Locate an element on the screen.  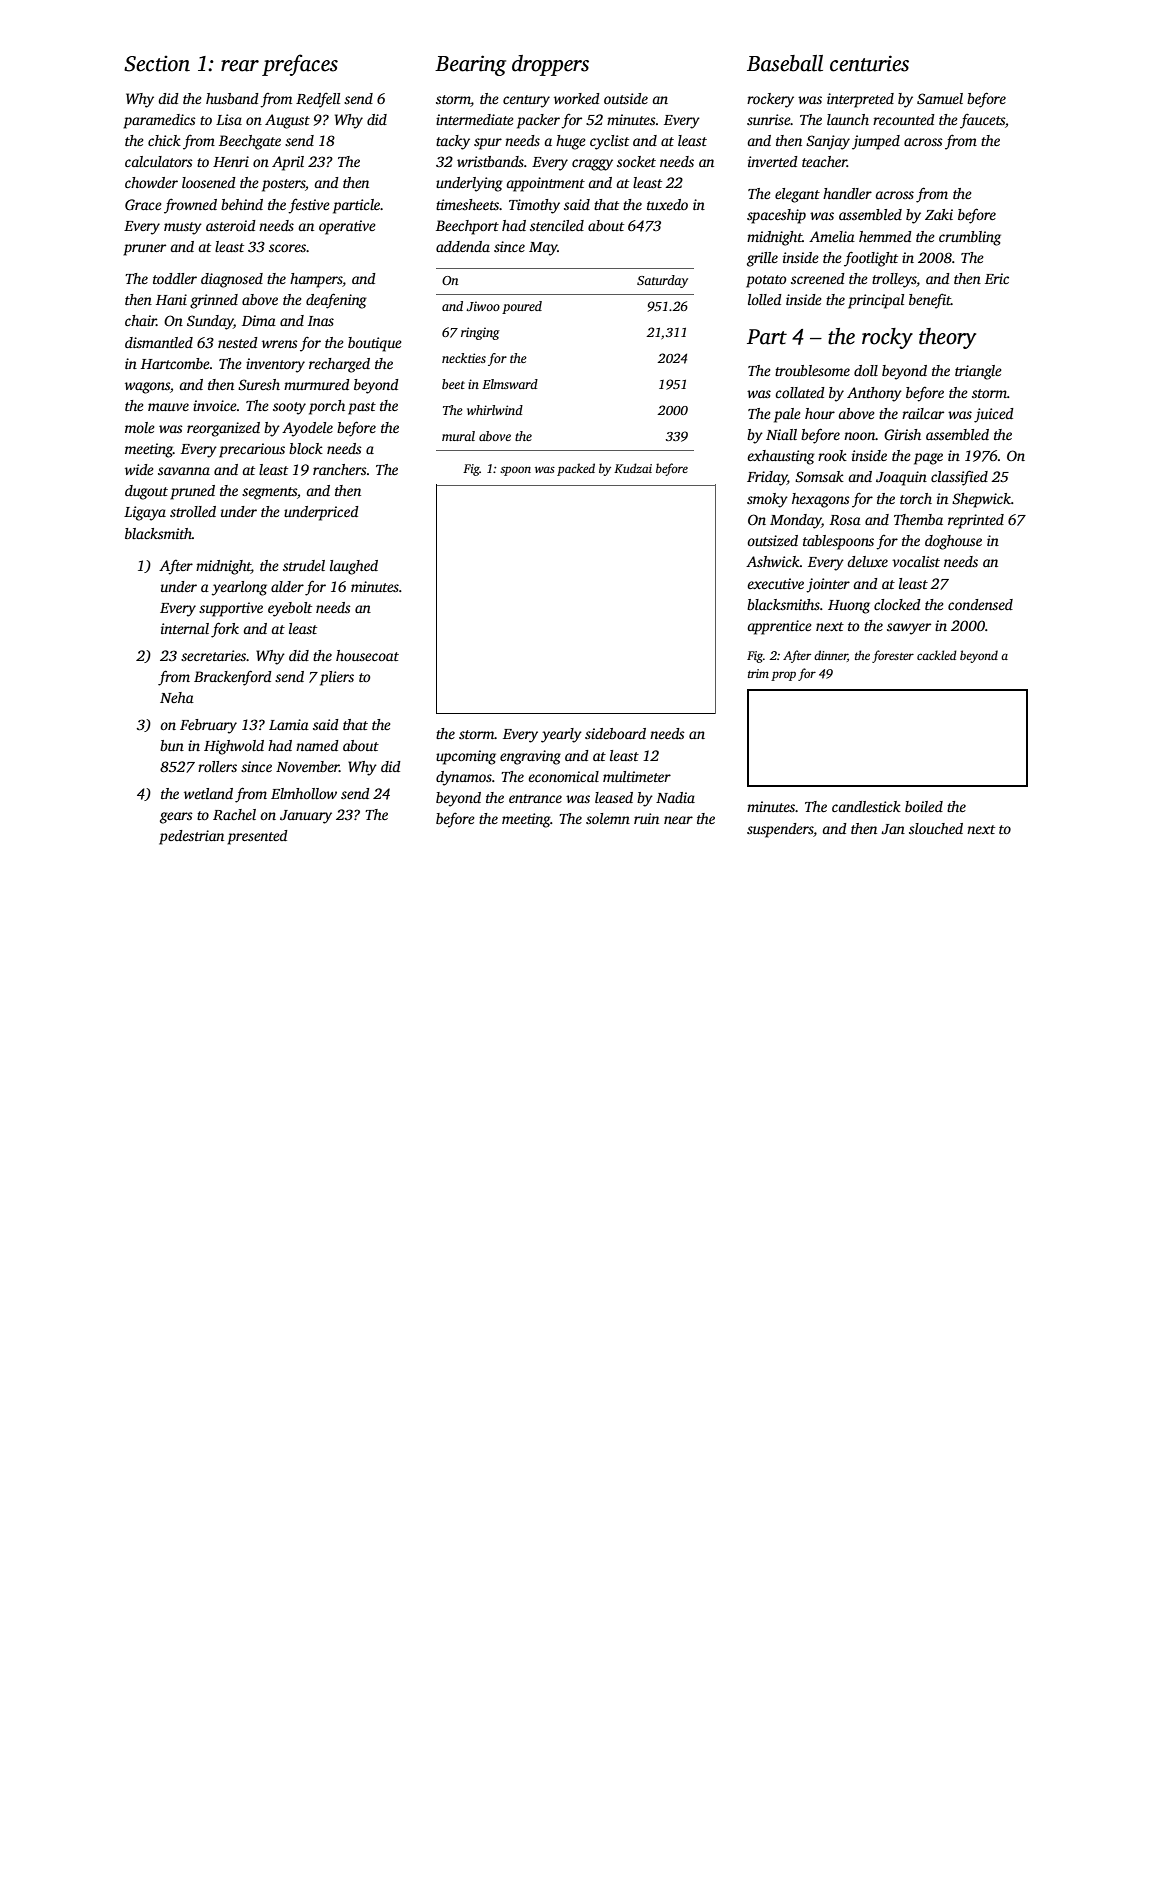
droppers is located at coordinates (550, 65).
